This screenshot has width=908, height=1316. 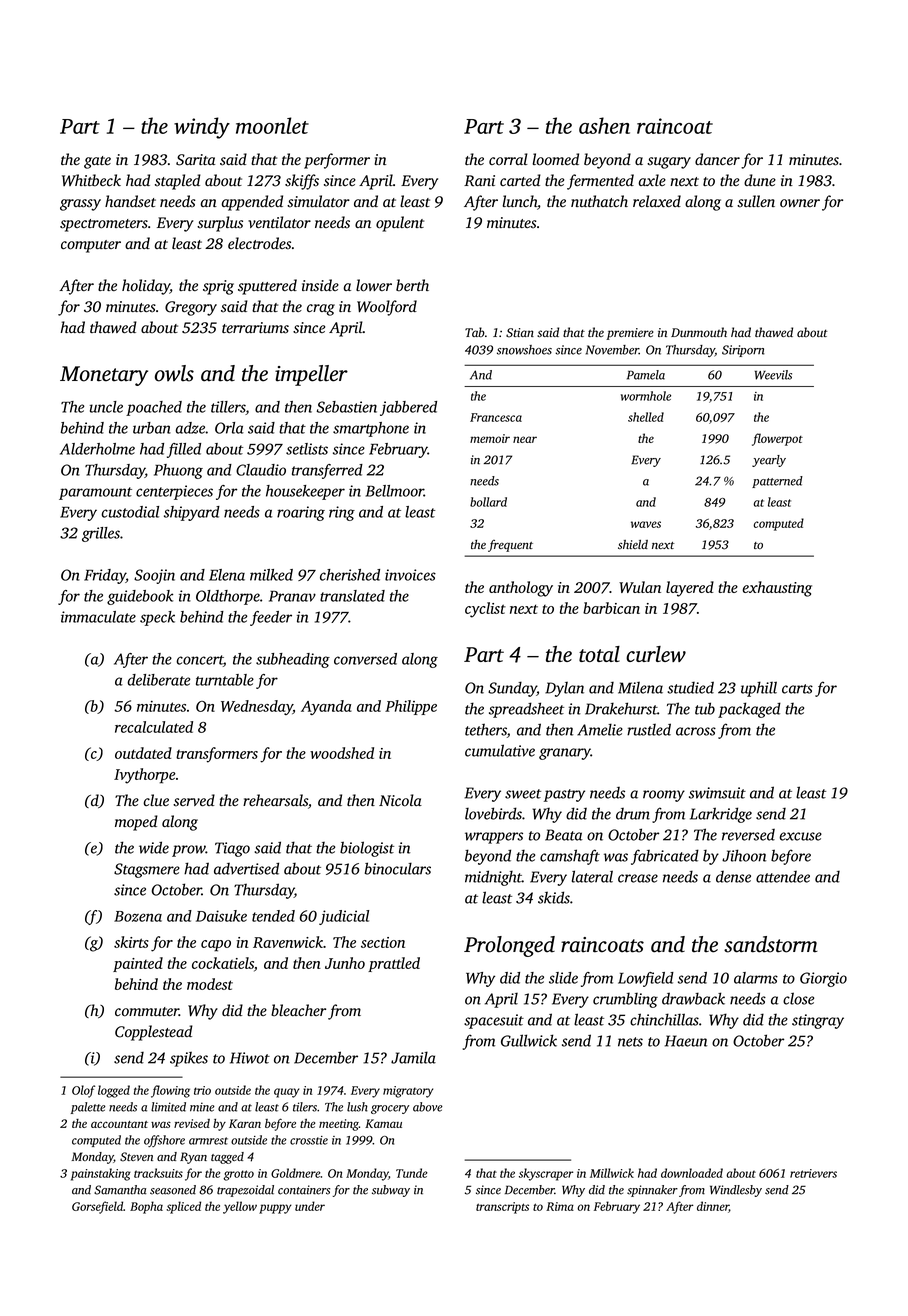 I want to click on moonlet, so click(x=272, y=125).
